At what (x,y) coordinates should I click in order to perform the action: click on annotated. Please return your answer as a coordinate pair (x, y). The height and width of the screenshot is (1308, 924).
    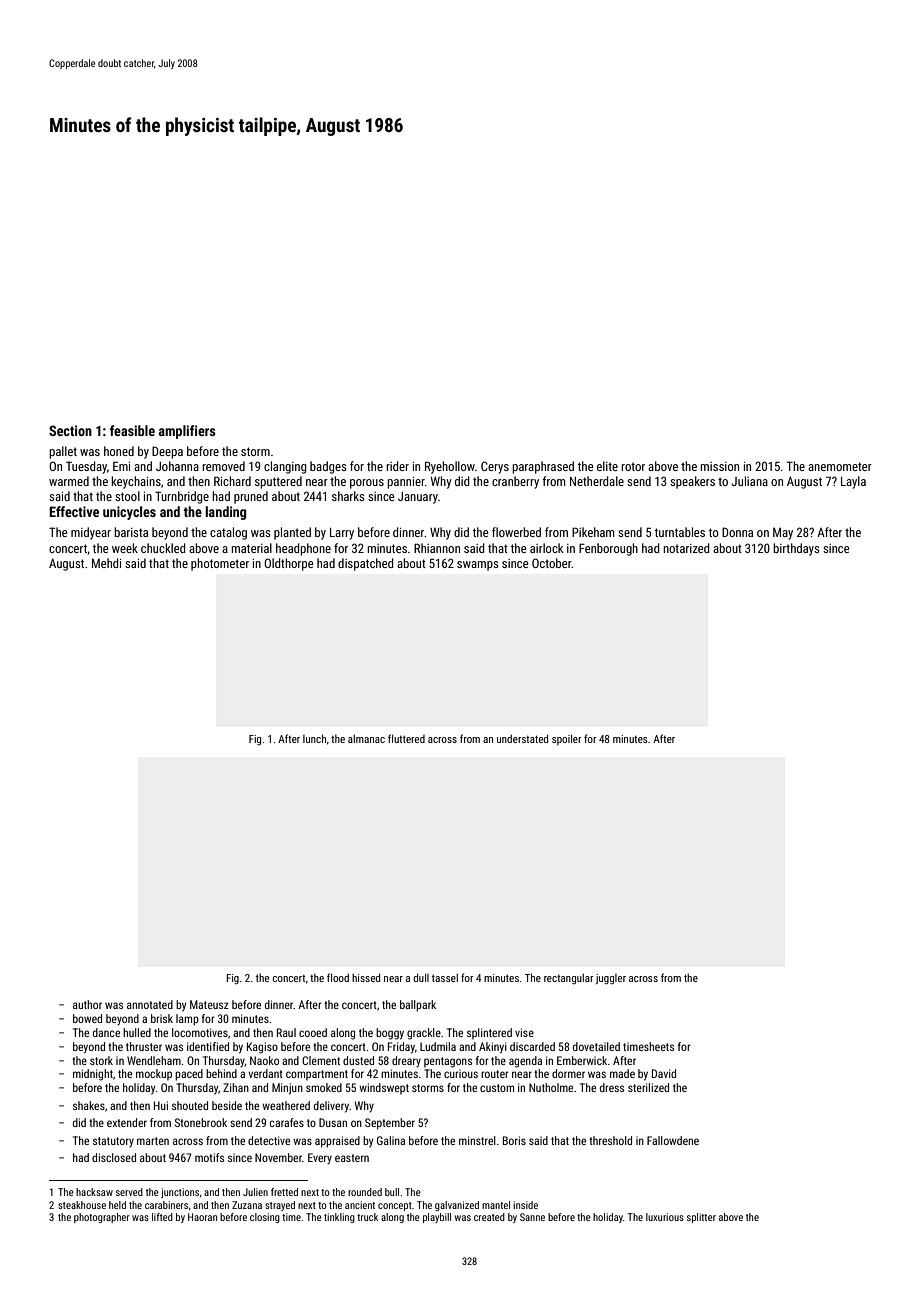
    Looking at the image, I should click on (150, 1004).
